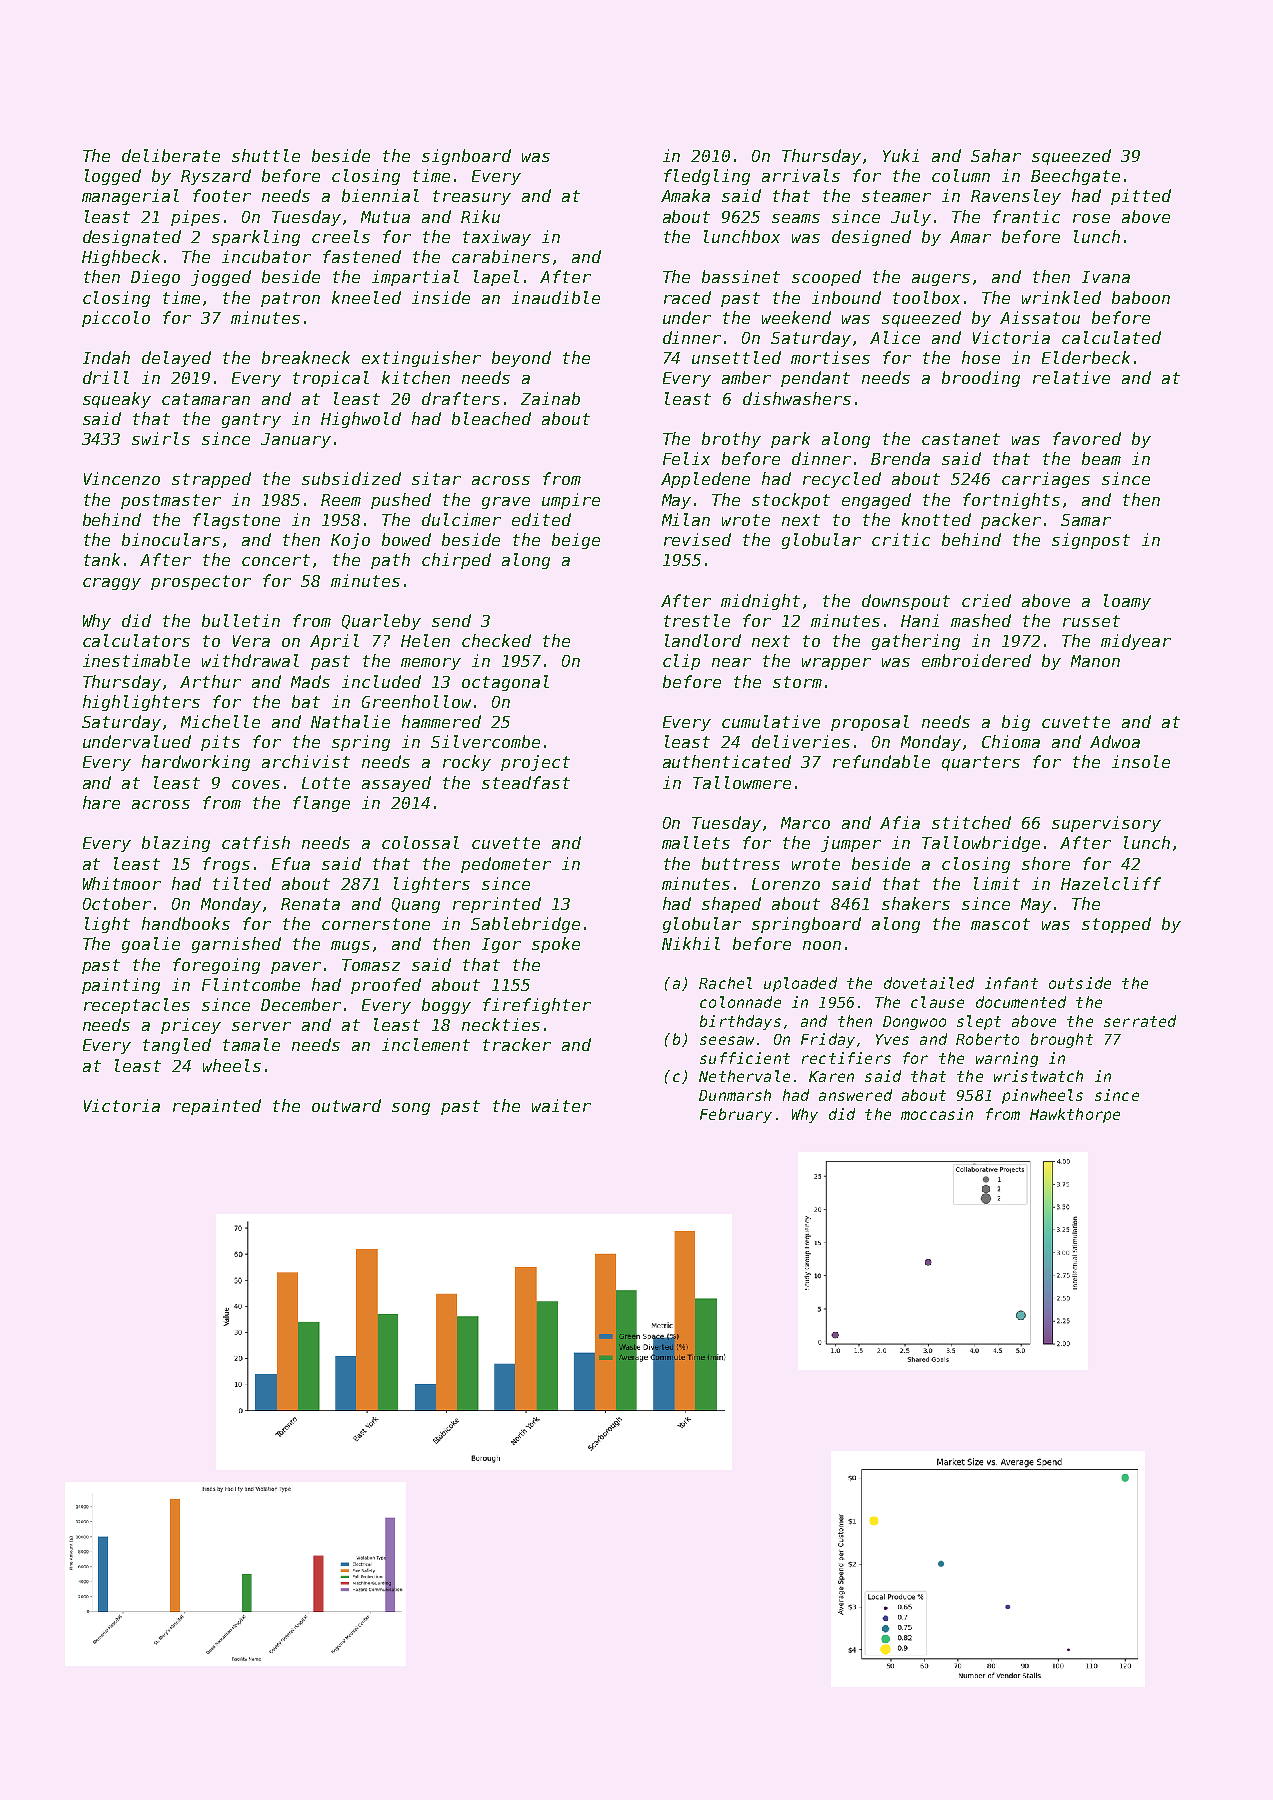  Describe the element at coordinates (686, 458) in the screenshot. I see `Felix` at that location.
